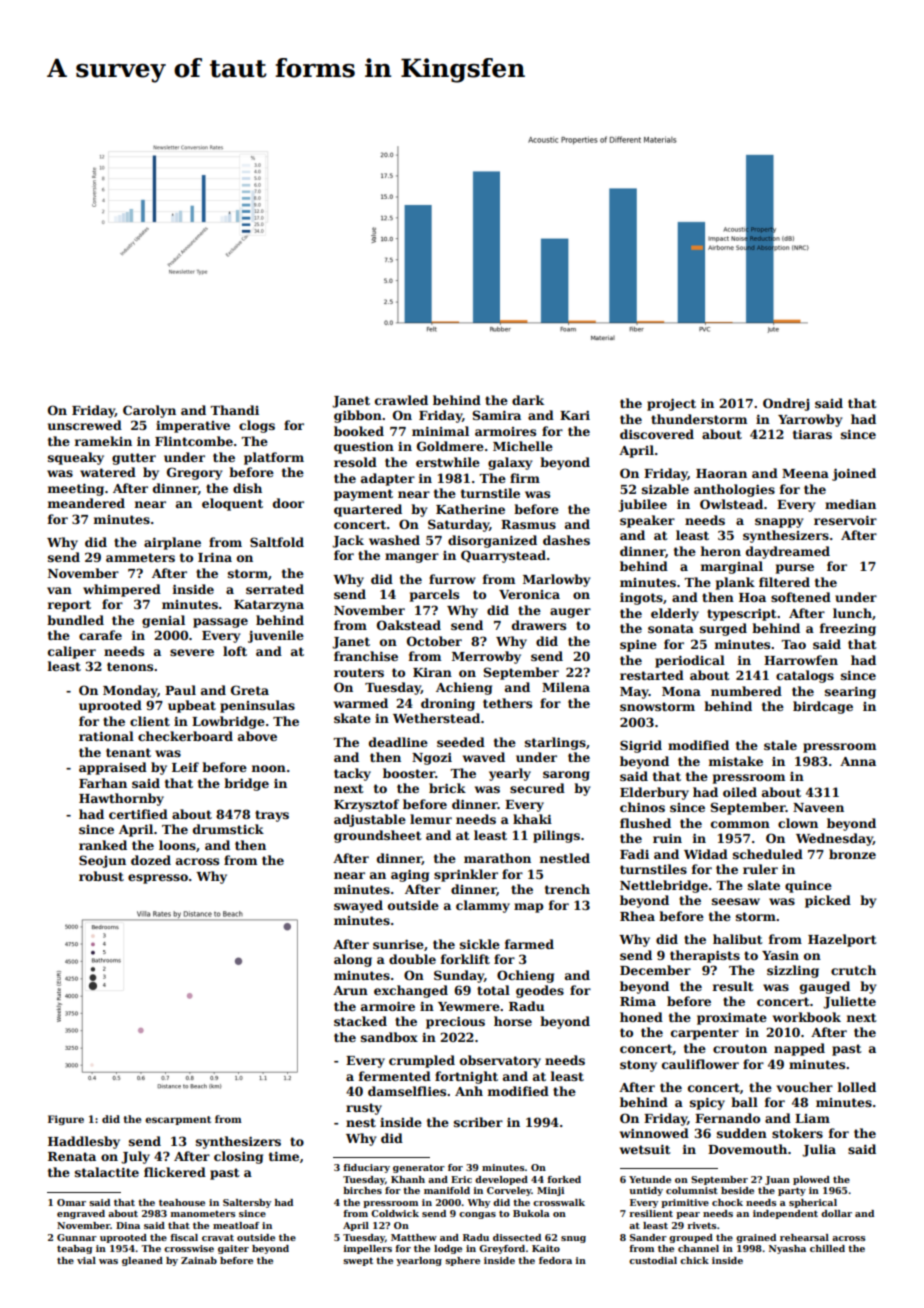  Describe the element at coordinates (736, 901) in the screenshot. I see `seesaw` at that location.
